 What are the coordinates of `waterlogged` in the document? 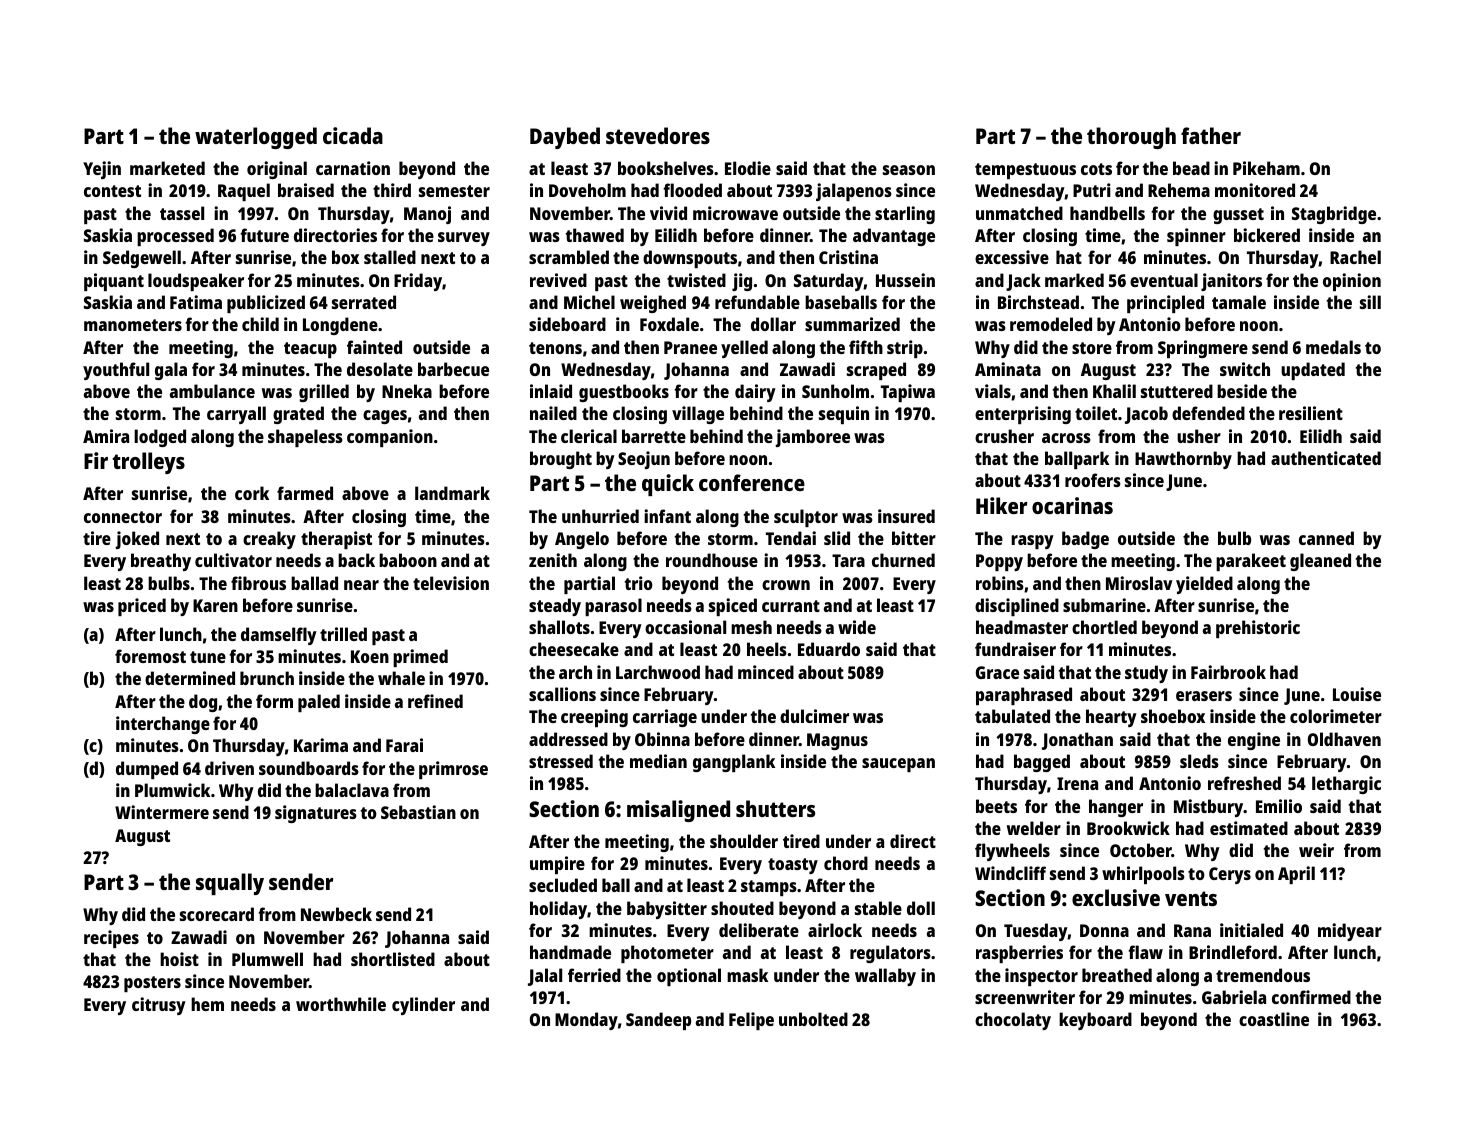 It's located at (256, 138).
